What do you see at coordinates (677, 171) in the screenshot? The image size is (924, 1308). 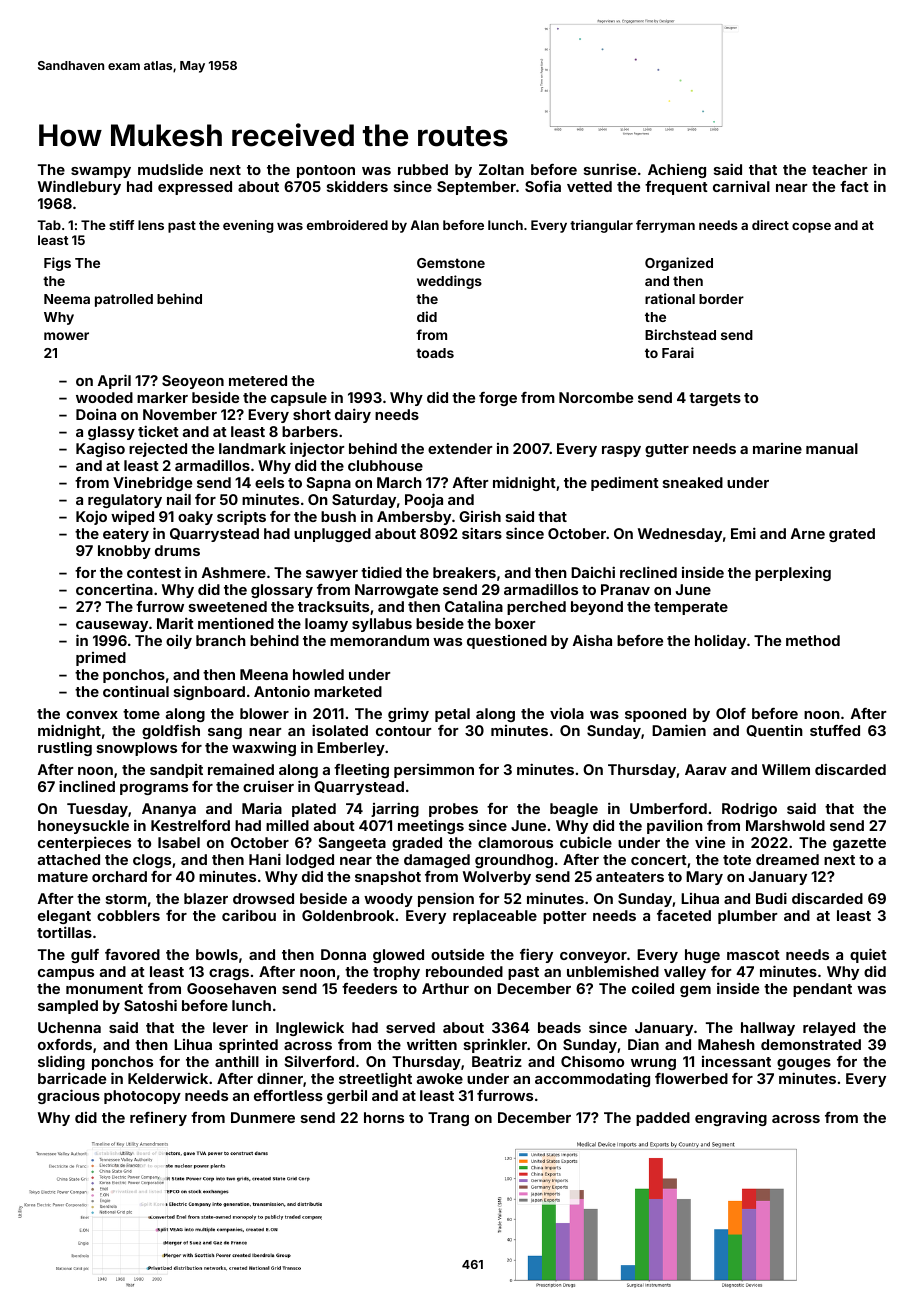 I see `Achieng` at bounding box center [677, 171].
